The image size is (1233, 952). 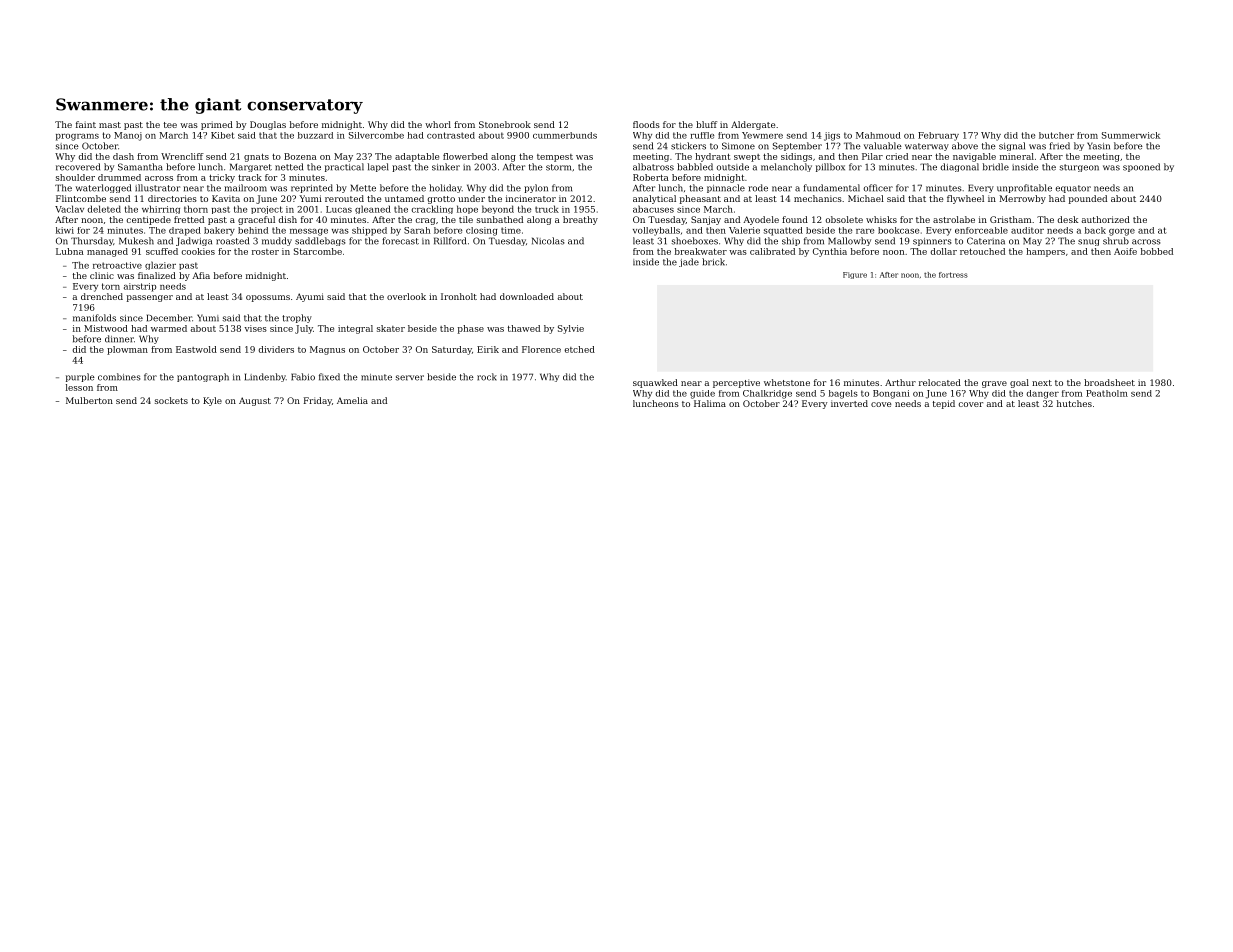 What do you see at coordinates (315, 135) in the screenshot?
I see `buzzard` at bounding box center [315, 135].
